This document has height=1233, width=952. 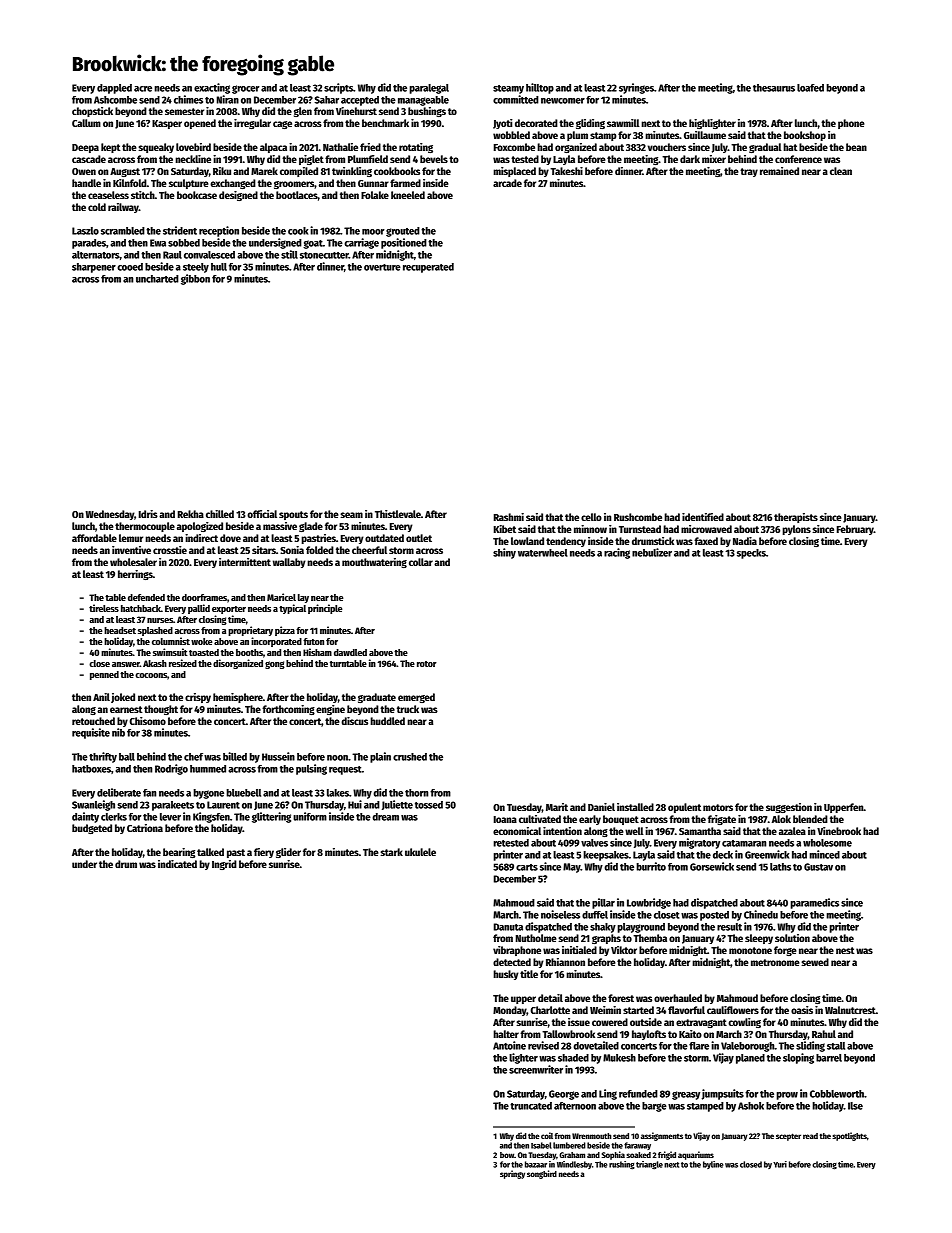 What do you see at coordinates (275, 665) in the document?
I see `gong` at bounding box center [275, 665].
